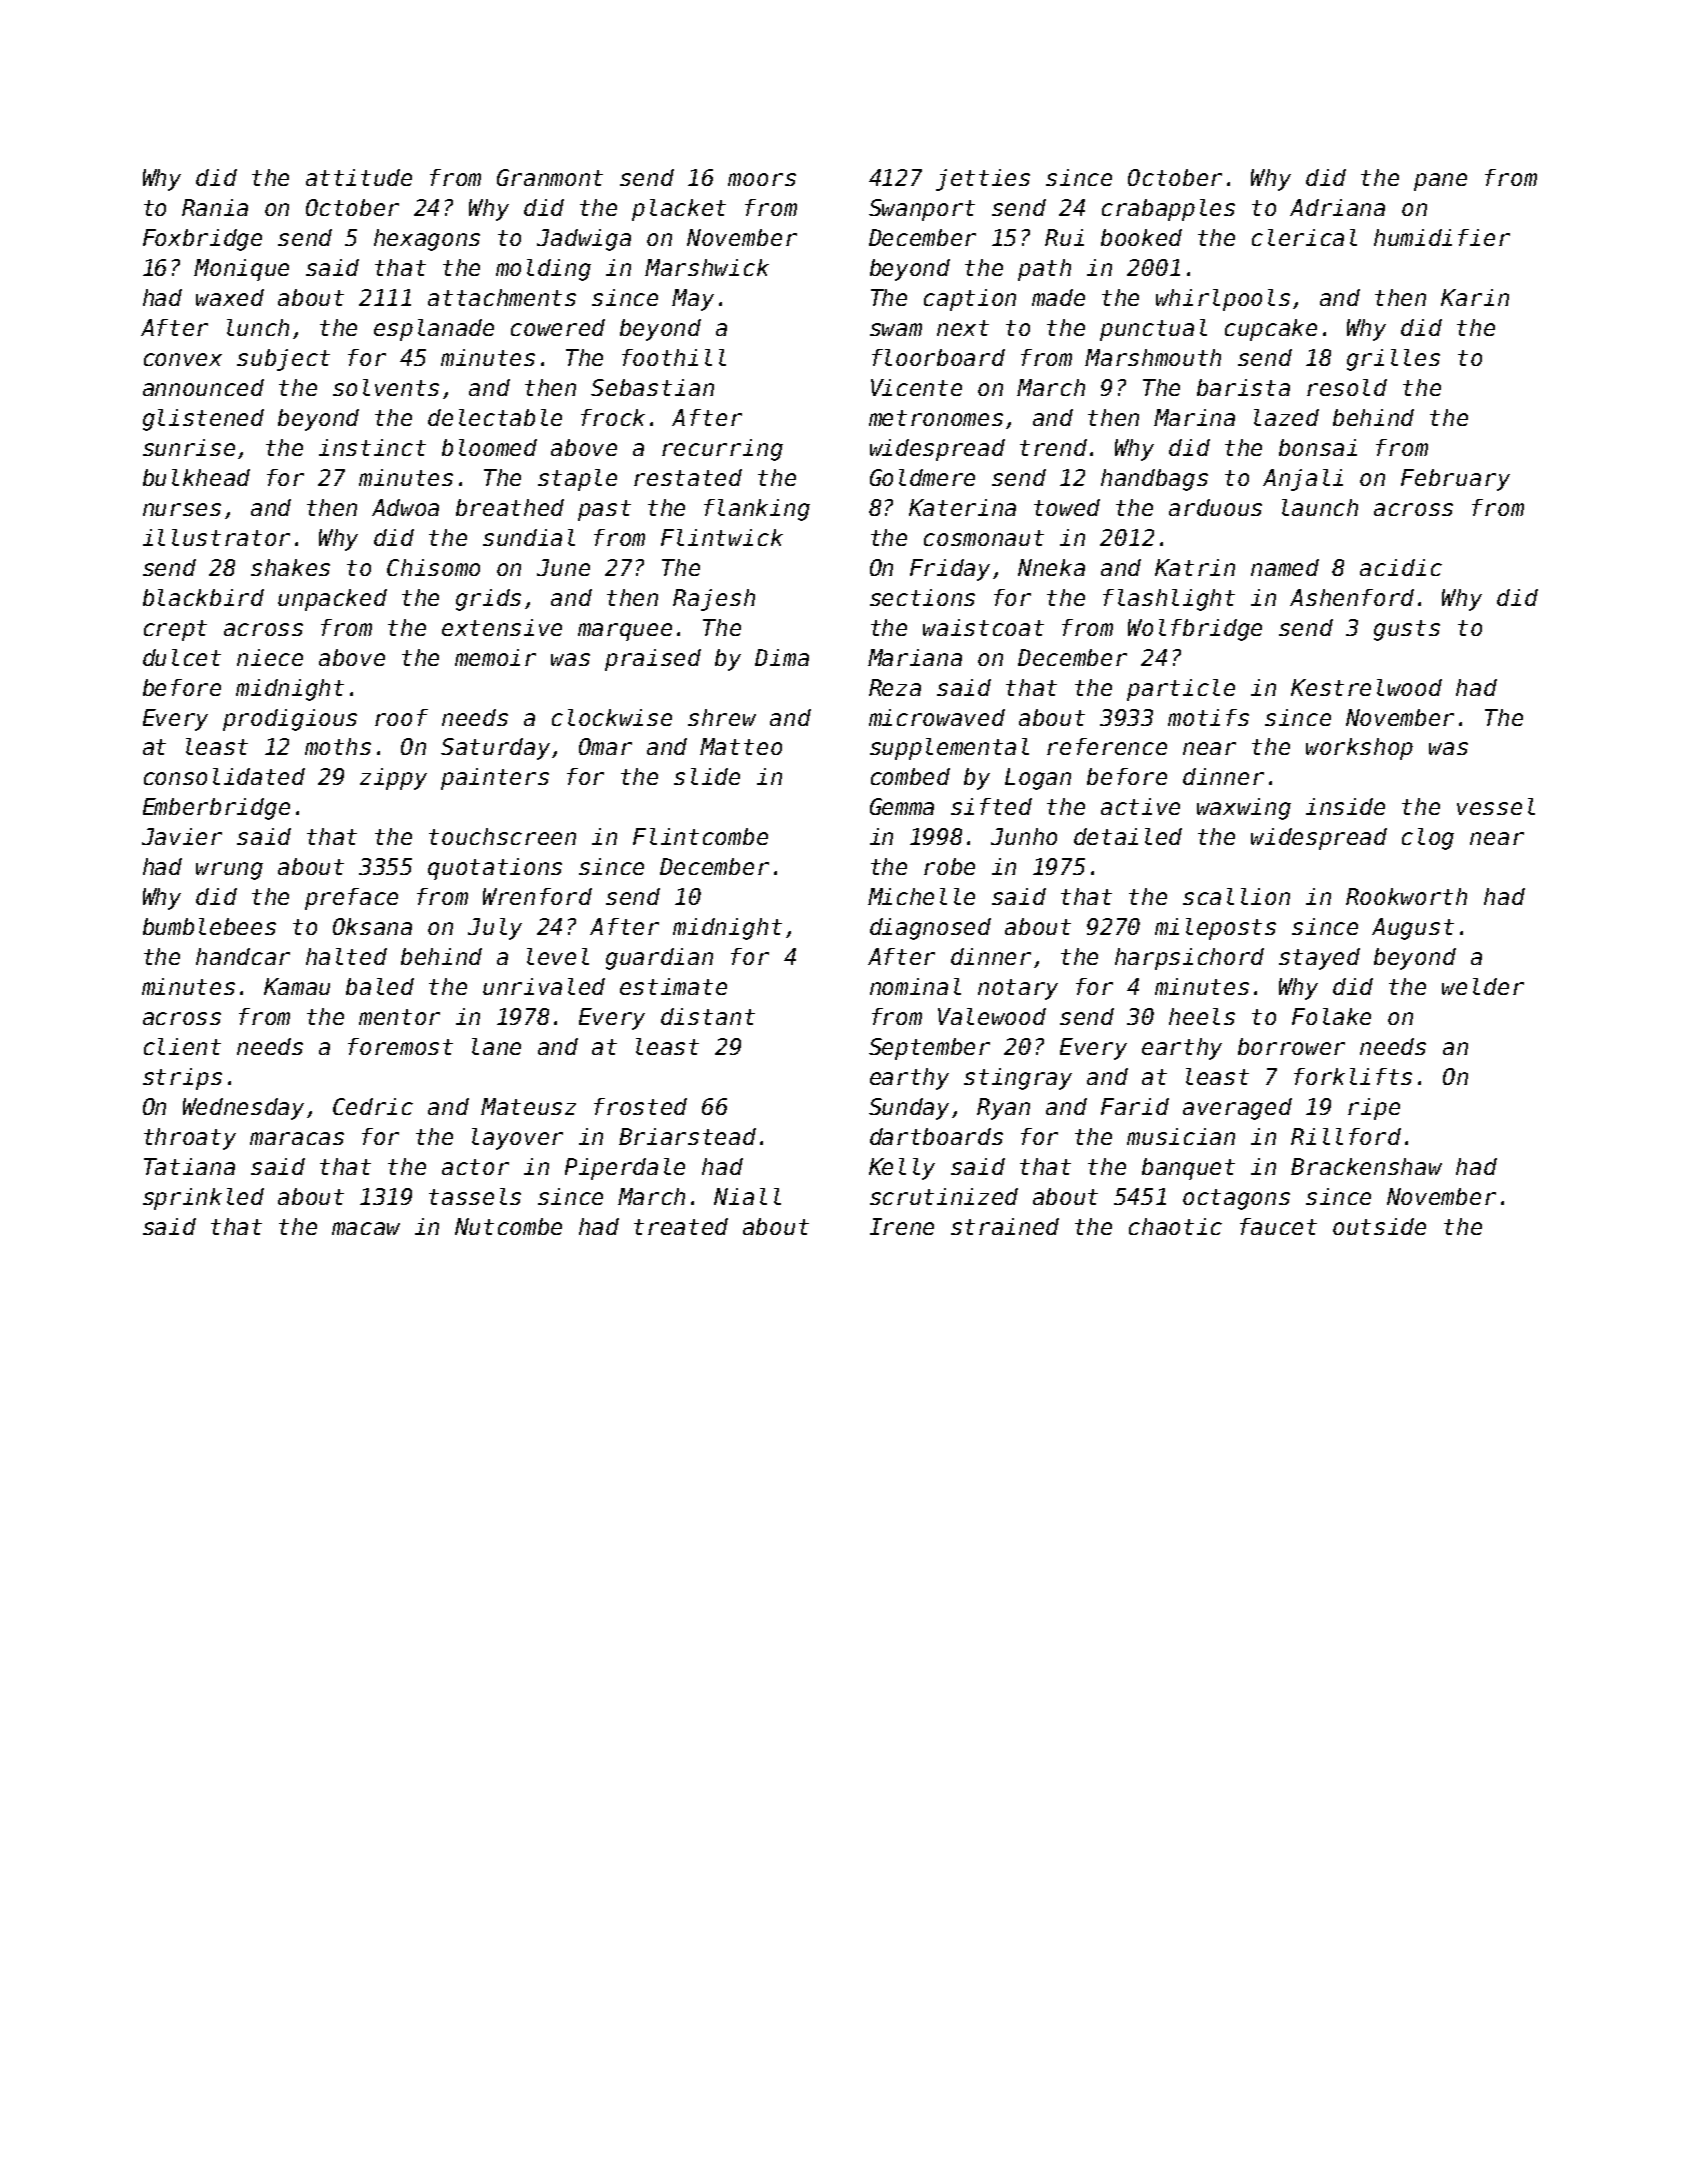  I want to click on attitude, so click(359, 177).
